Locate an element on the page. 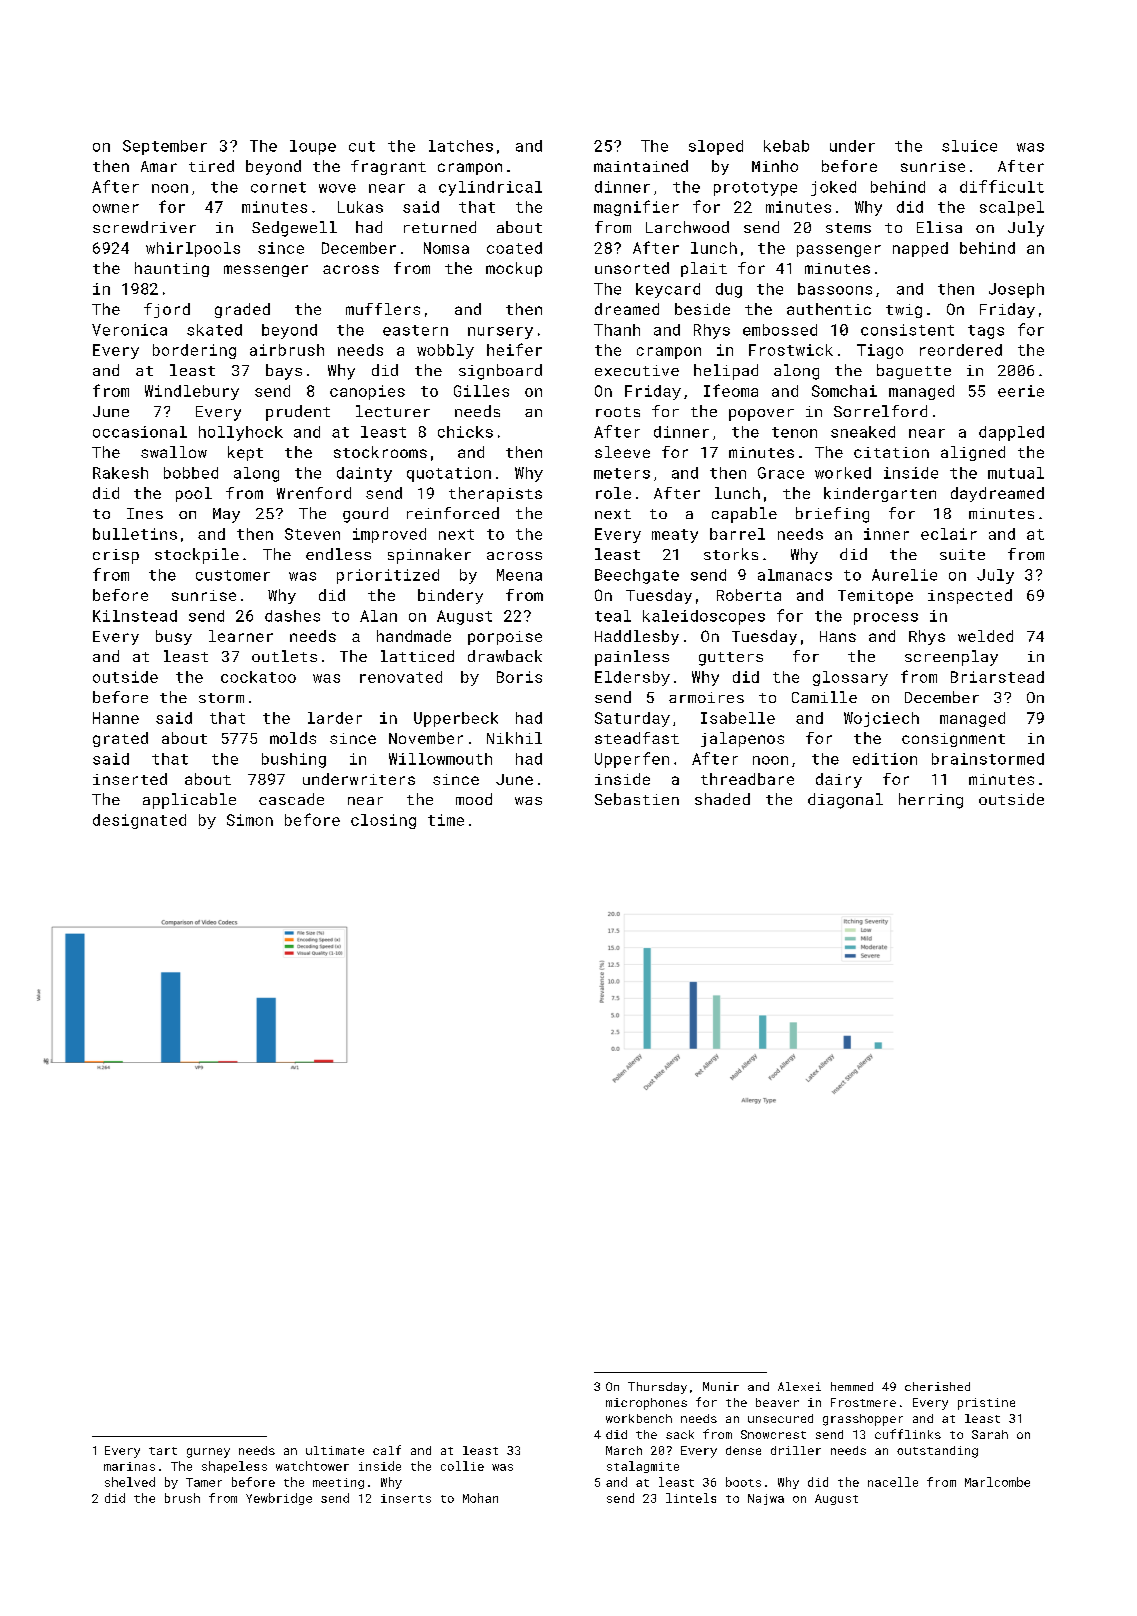 Image resolution: width=1137 pixels, height=1616 pixels. teal is located at coordinates (613, 616).
